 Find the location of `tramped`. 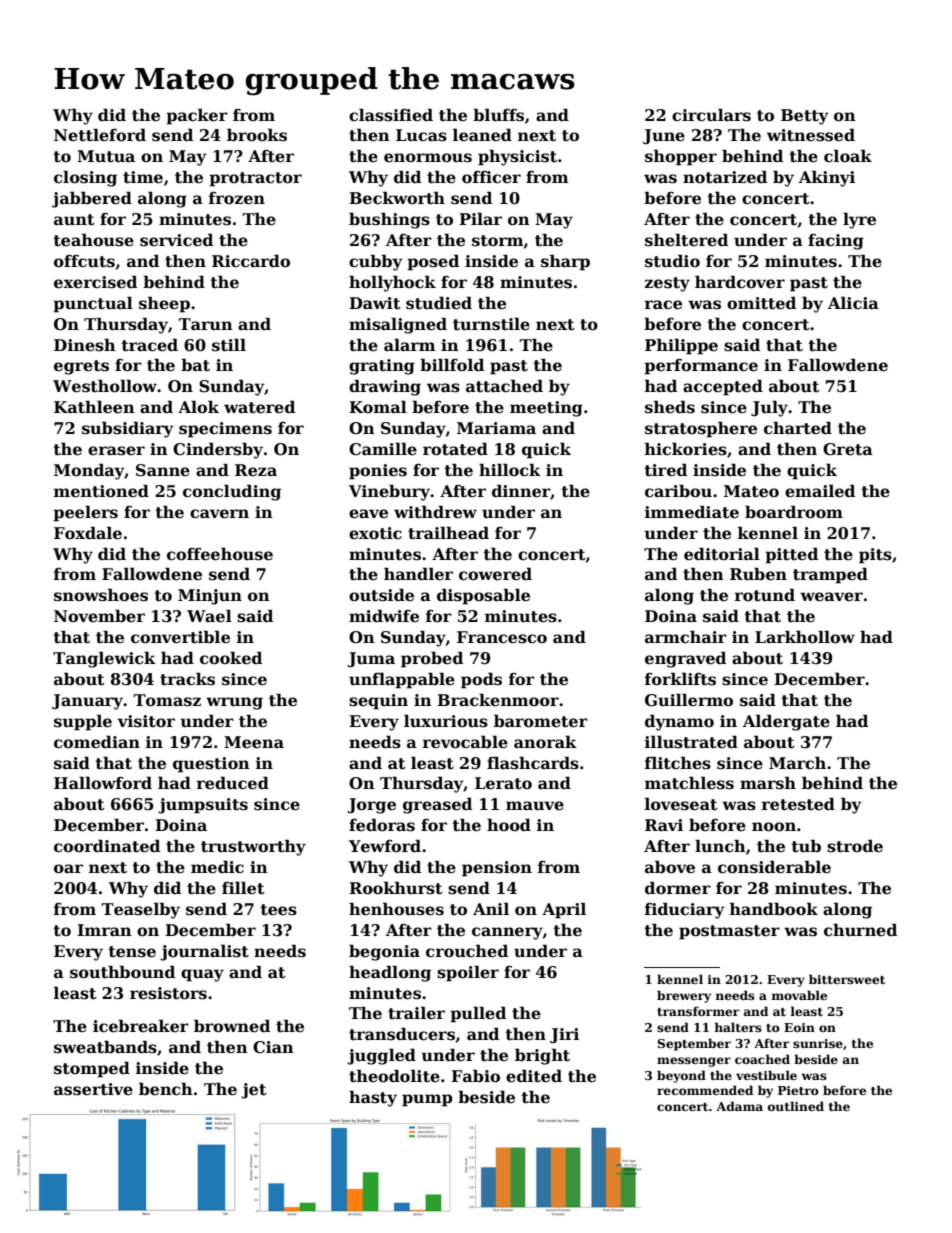

tramped is located at coordinates (830, 575).
